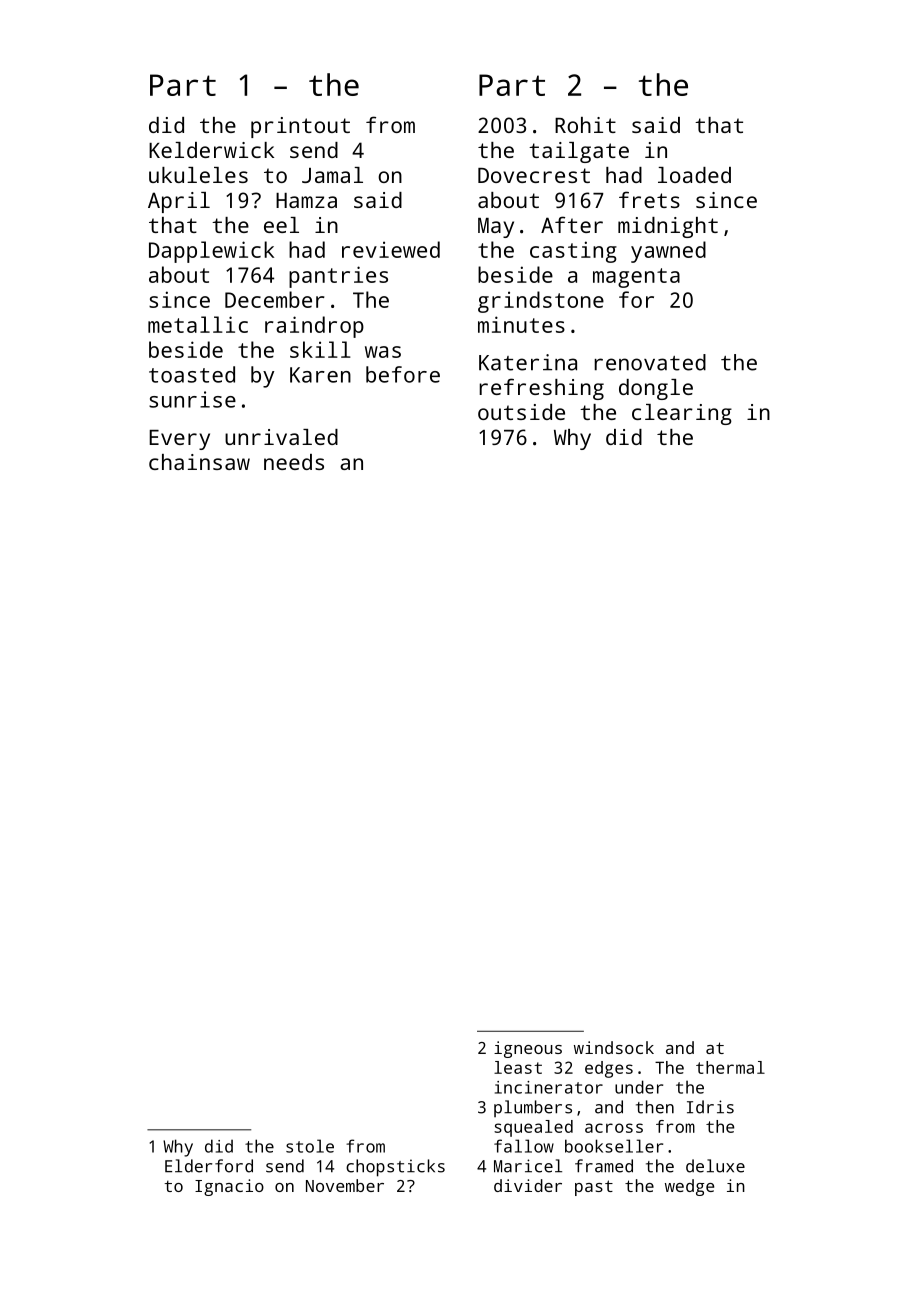 The image size is (924, 1314). What do you see at coordinates (534, 175) in the document?
I see `Dovecrest` at bounding box center [534, 175].
